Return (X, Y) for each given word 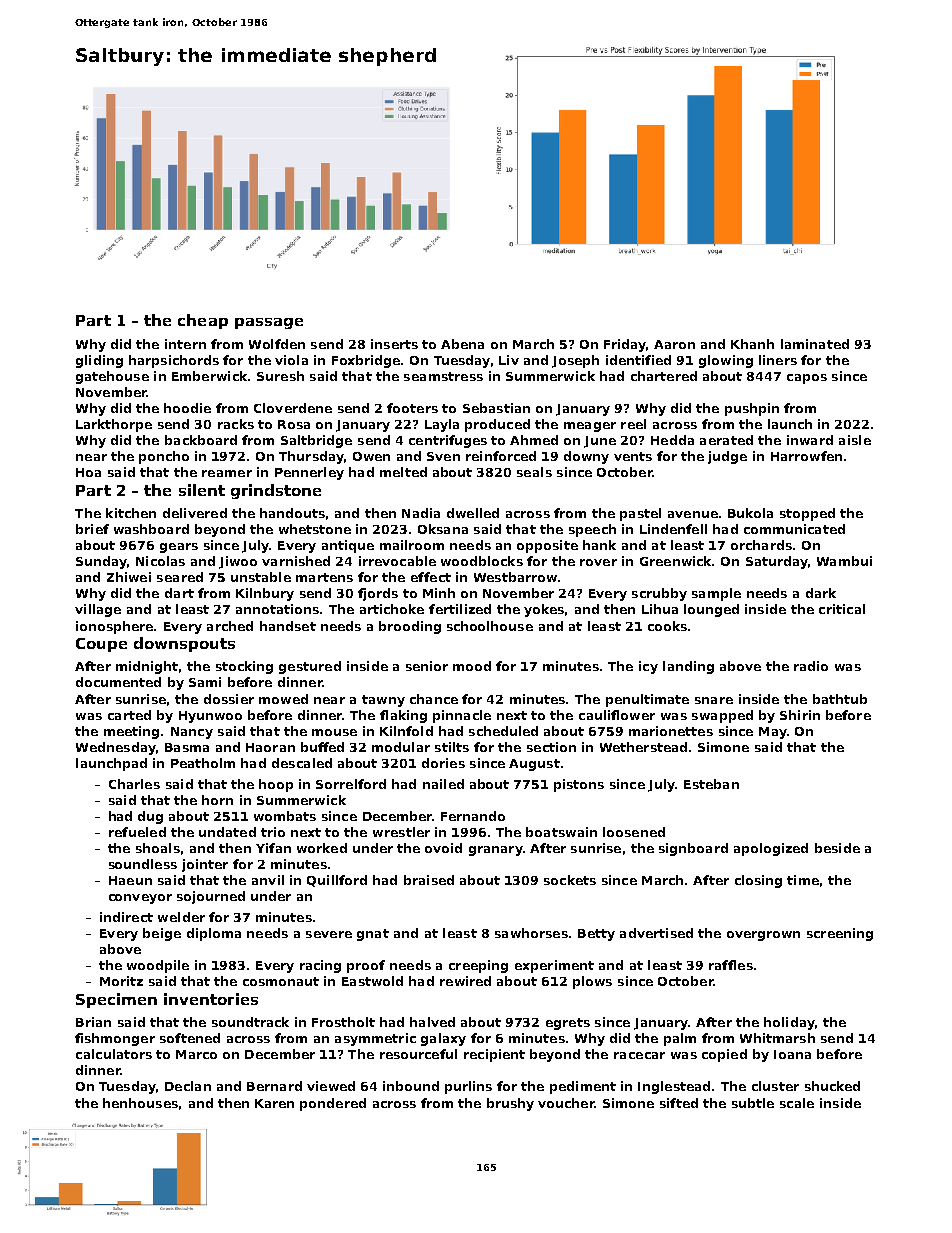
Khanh (752, 344)
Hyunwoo (210, 717)
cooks (667, 626)
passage (269, 323)
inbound (411, 1086)
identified (638, 360)
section (551, 747)
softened (190, 1038)
